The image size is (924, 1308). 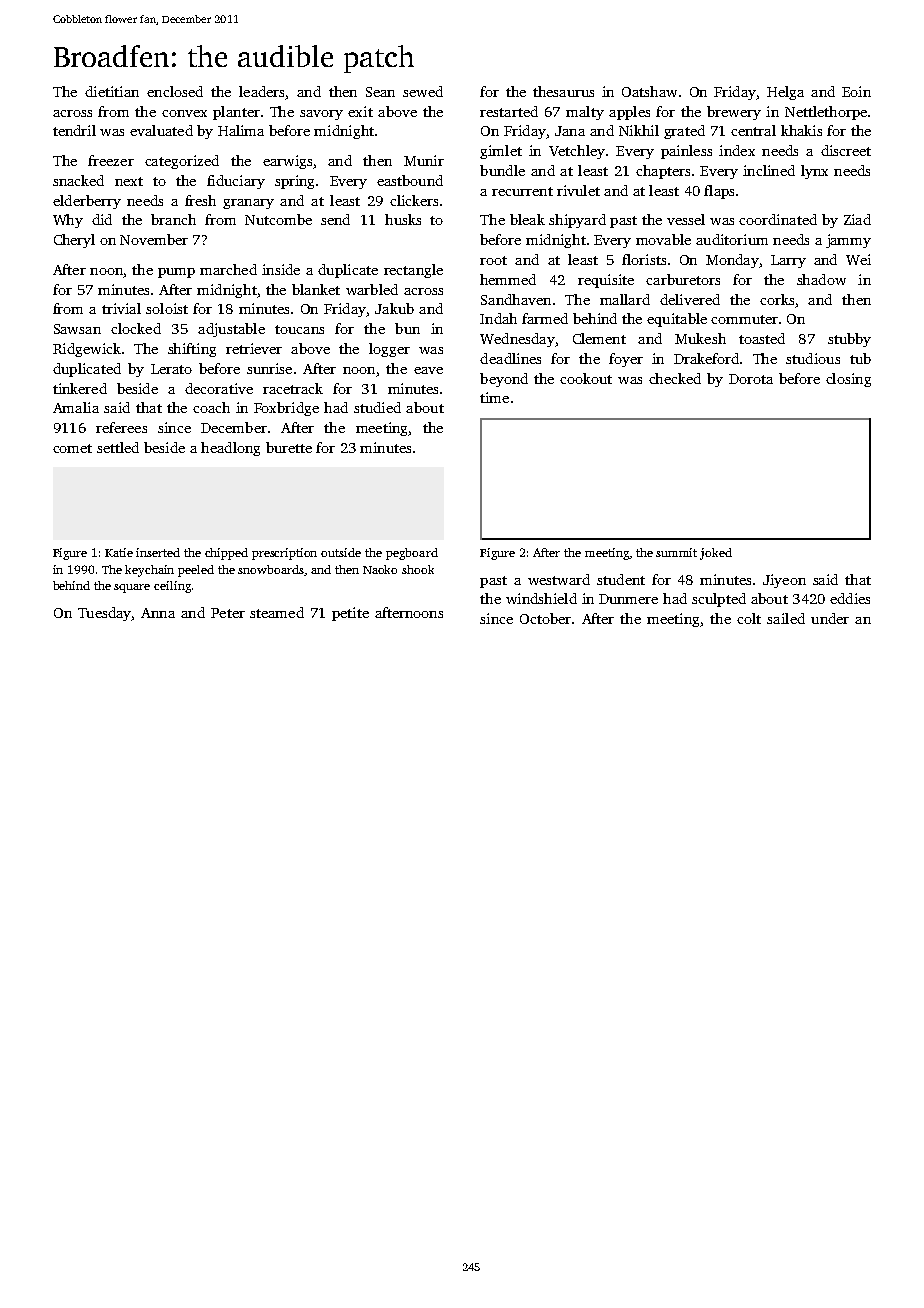 I want to click on Eoin, so click(x=856, y=91).
